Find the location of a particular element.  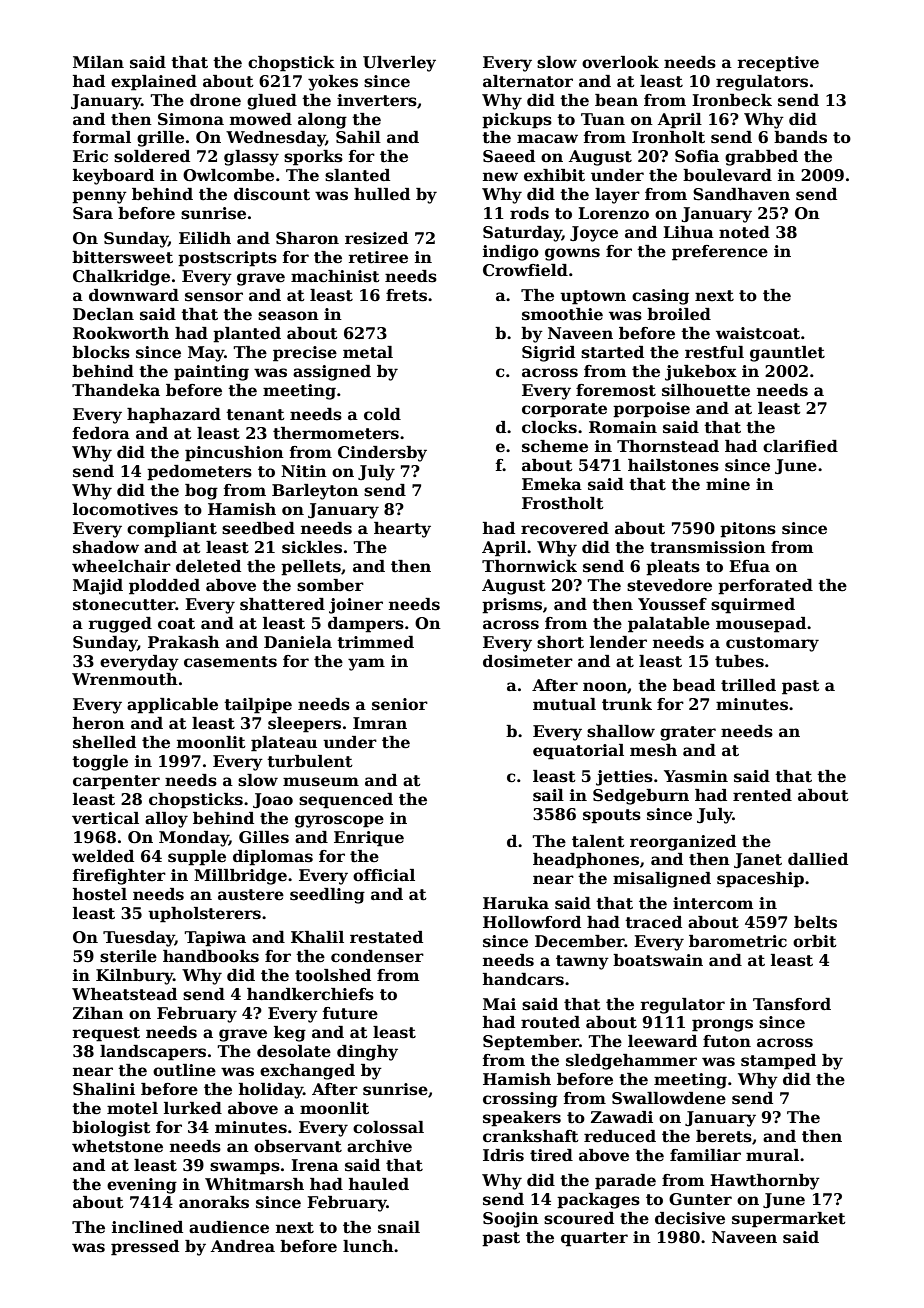

pickups is located at coordinates (517, 121).
